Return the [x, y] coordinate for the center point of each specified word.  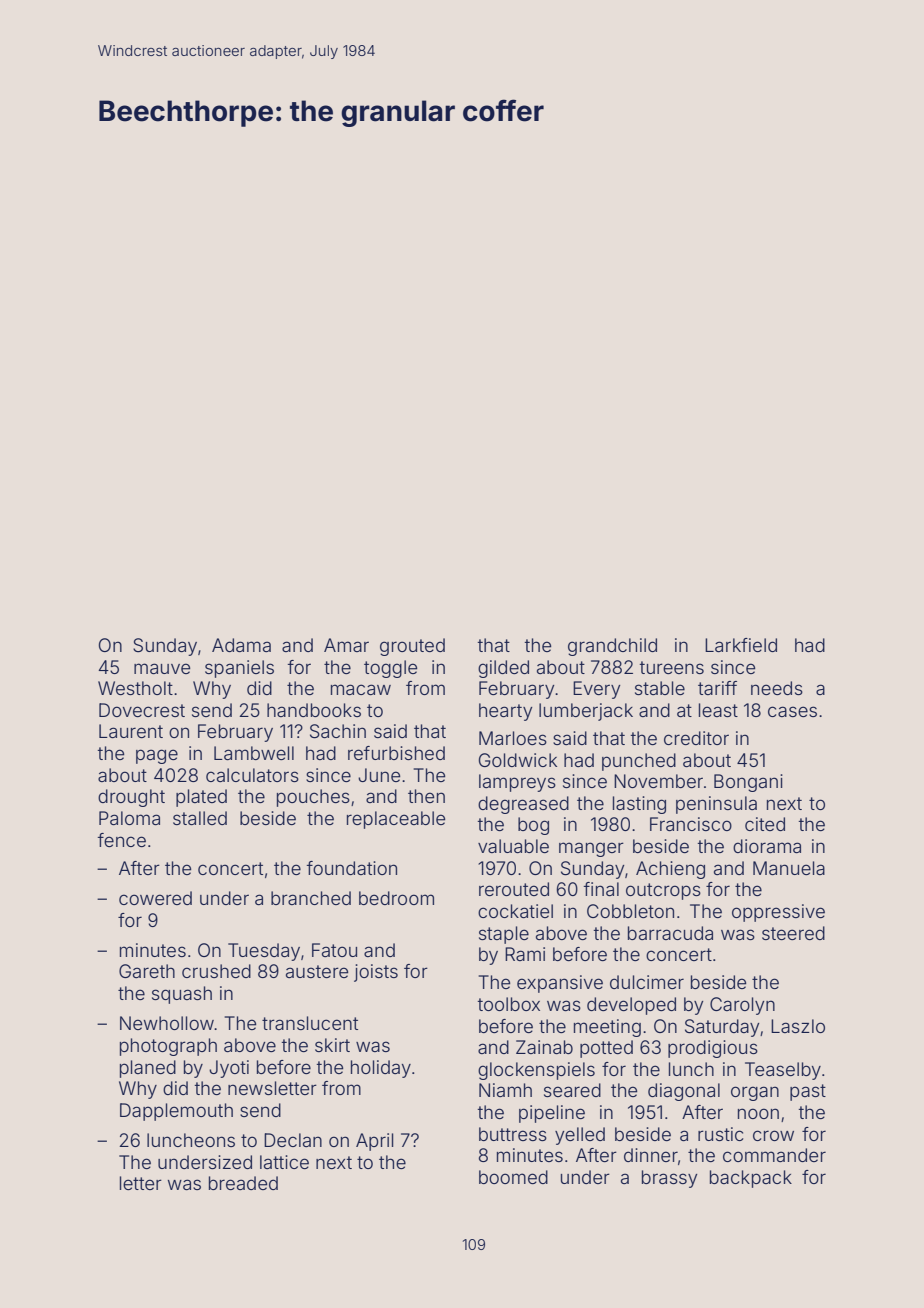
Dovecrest [142, 710]
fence [122, 840]
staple [504, 935]
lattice [284, 1162]
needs [777, 688]
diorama [767, 846]
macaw [361, 689]
